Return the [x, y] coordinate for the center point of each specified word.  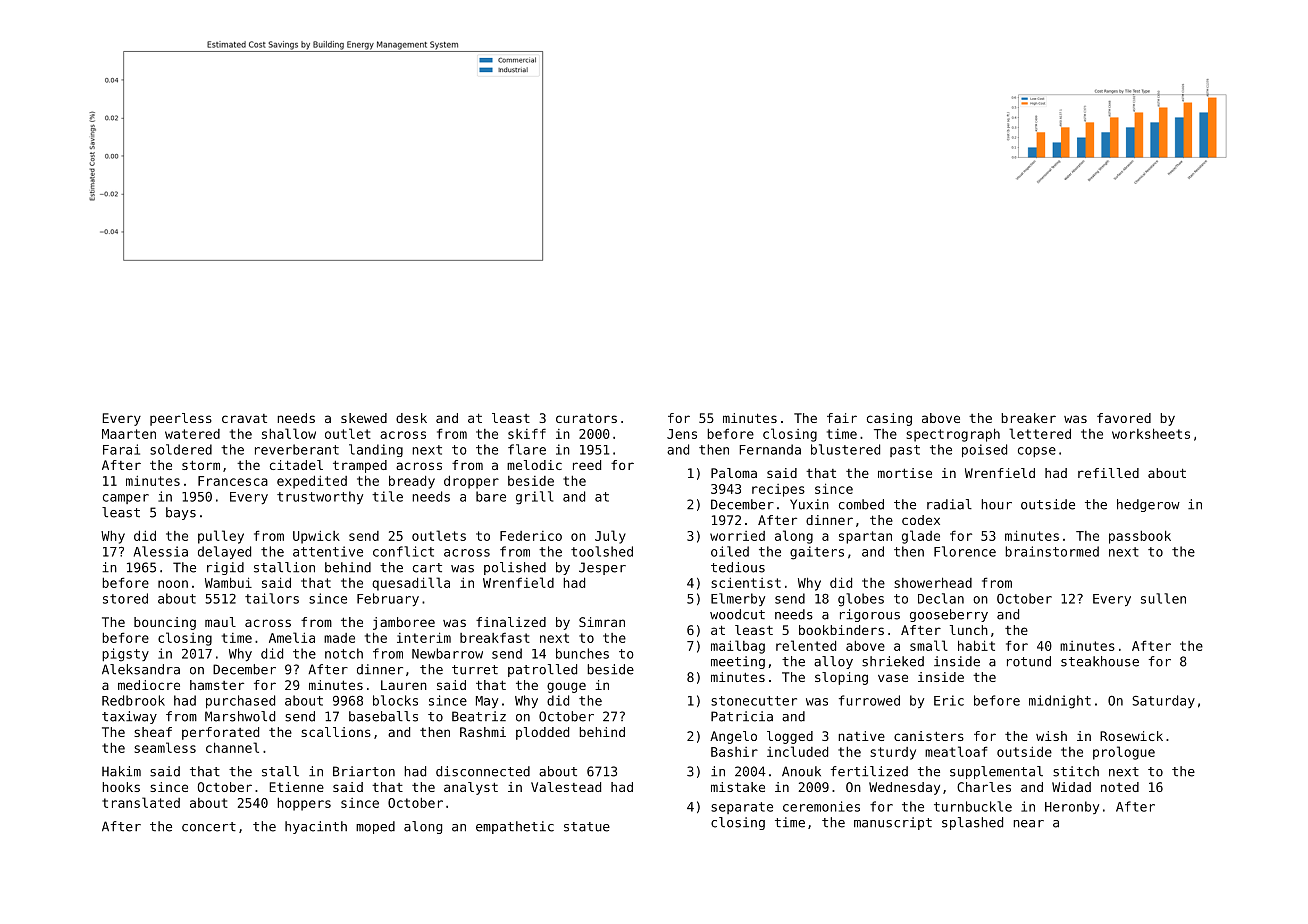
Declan [941, 598]
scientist [746, 583]
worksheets [1151, 433]
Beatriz [479, 716]
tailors [272, 598]
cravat [244, 418]
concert [209, 827]
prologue [1124, 753]
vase [893, 678]
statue [587, 827]
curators [586, 418]
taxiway [129, 717]
